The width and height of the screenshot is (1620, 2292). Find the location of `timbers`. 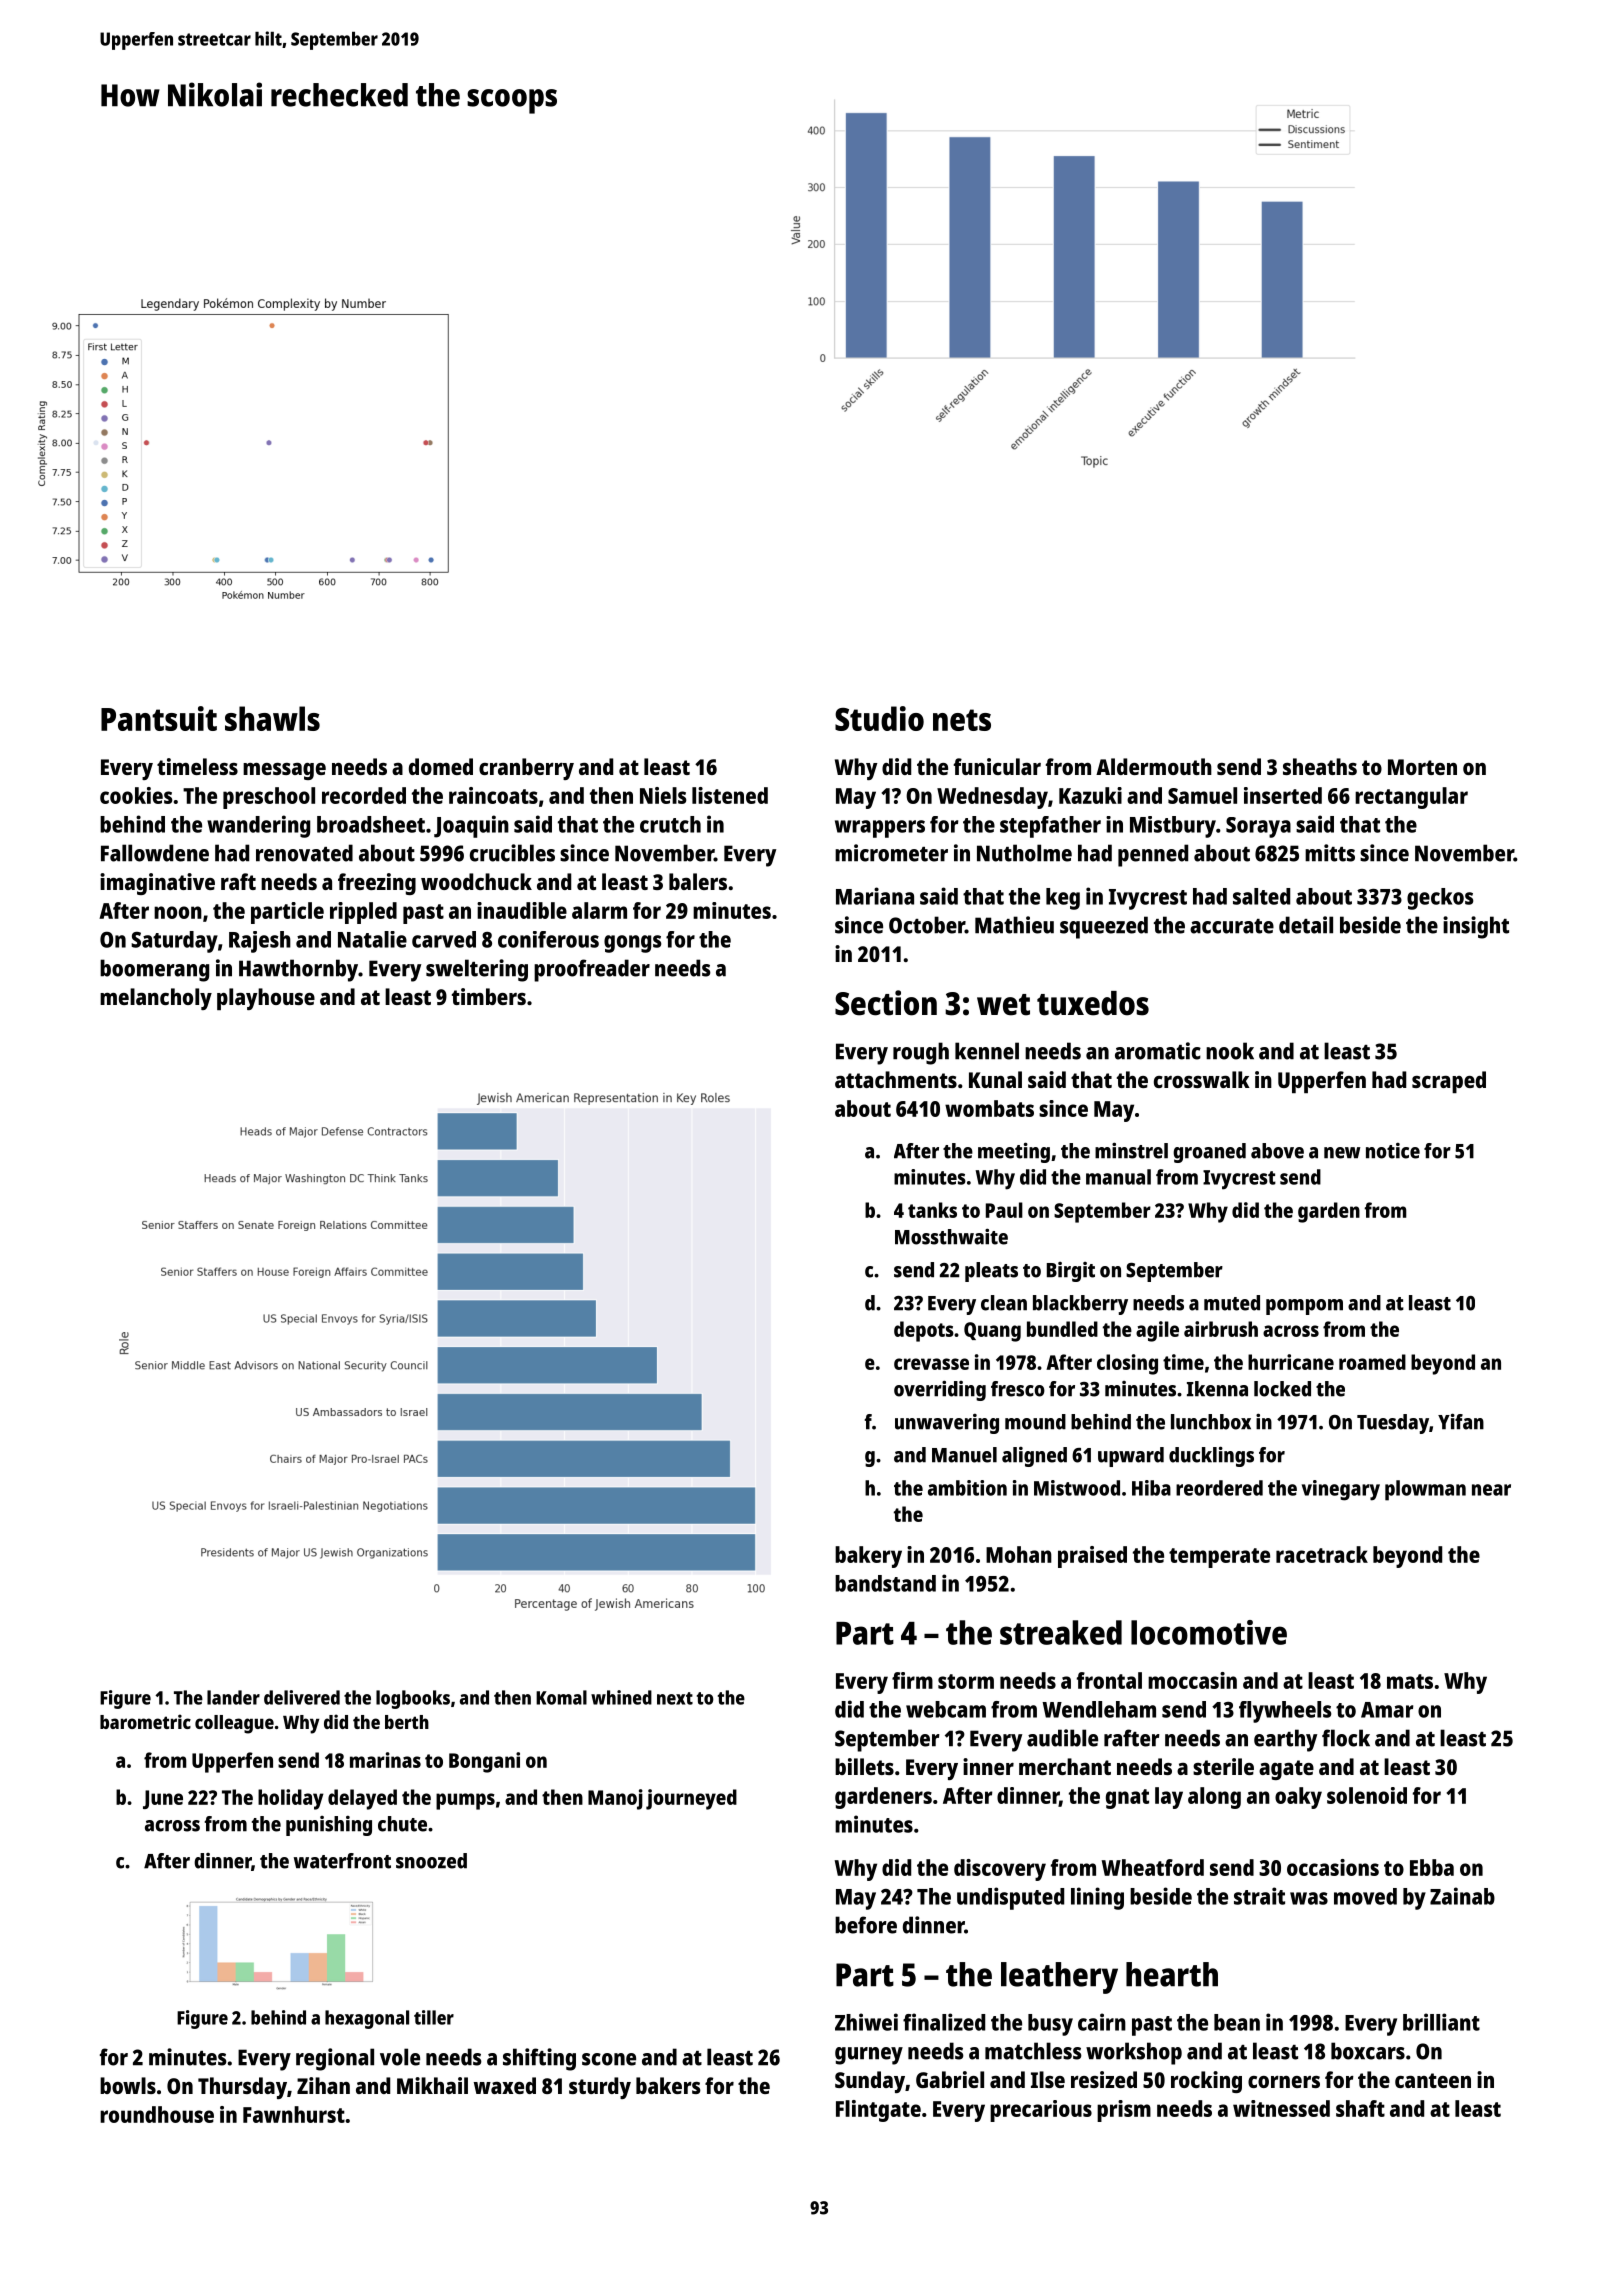

timbers is located at coordinates (489, 996).
